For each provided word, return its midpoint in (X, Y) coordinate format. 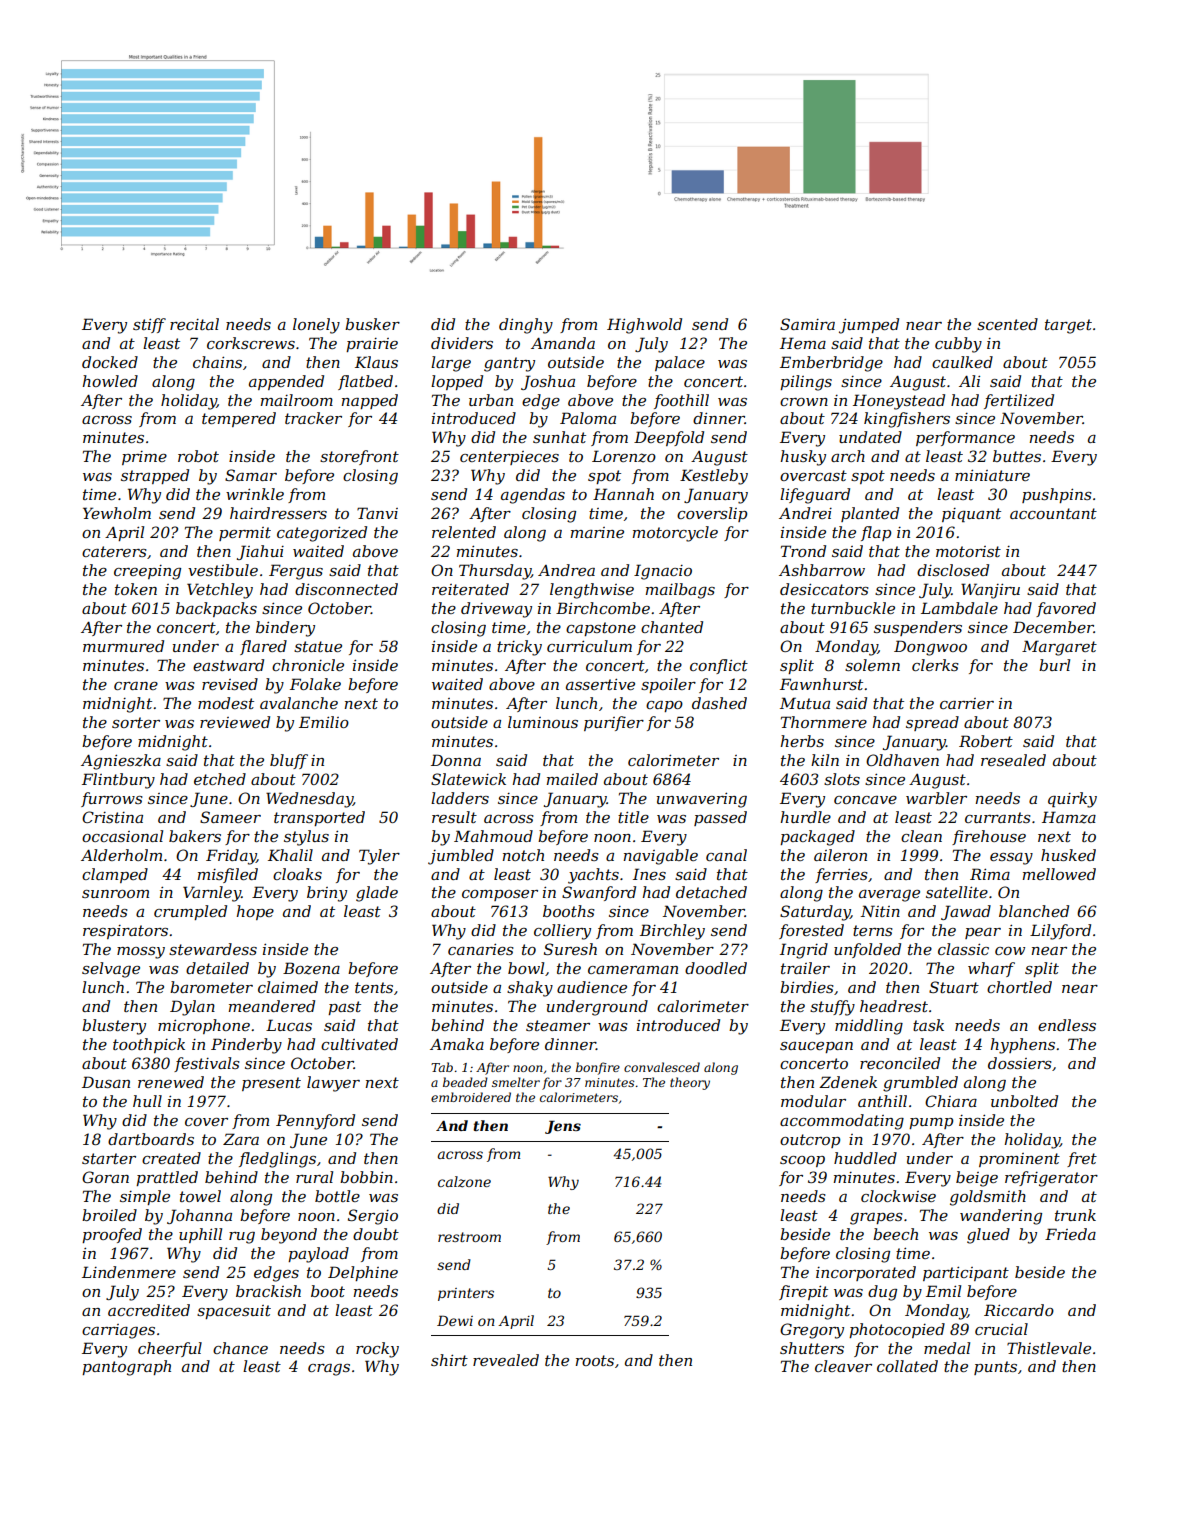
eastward (228, 665)
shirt (449, 1360)
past (344, 1008)
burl (1054, 665)
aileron (840, 855)
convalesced (662, 1067)
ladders (460, 798)
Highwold (644, 326)
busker (372, 324)
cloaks (297, 874)
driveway (496, 610)
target (1068, 326)
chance (240, 1348)
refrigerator (1051, 1179)
